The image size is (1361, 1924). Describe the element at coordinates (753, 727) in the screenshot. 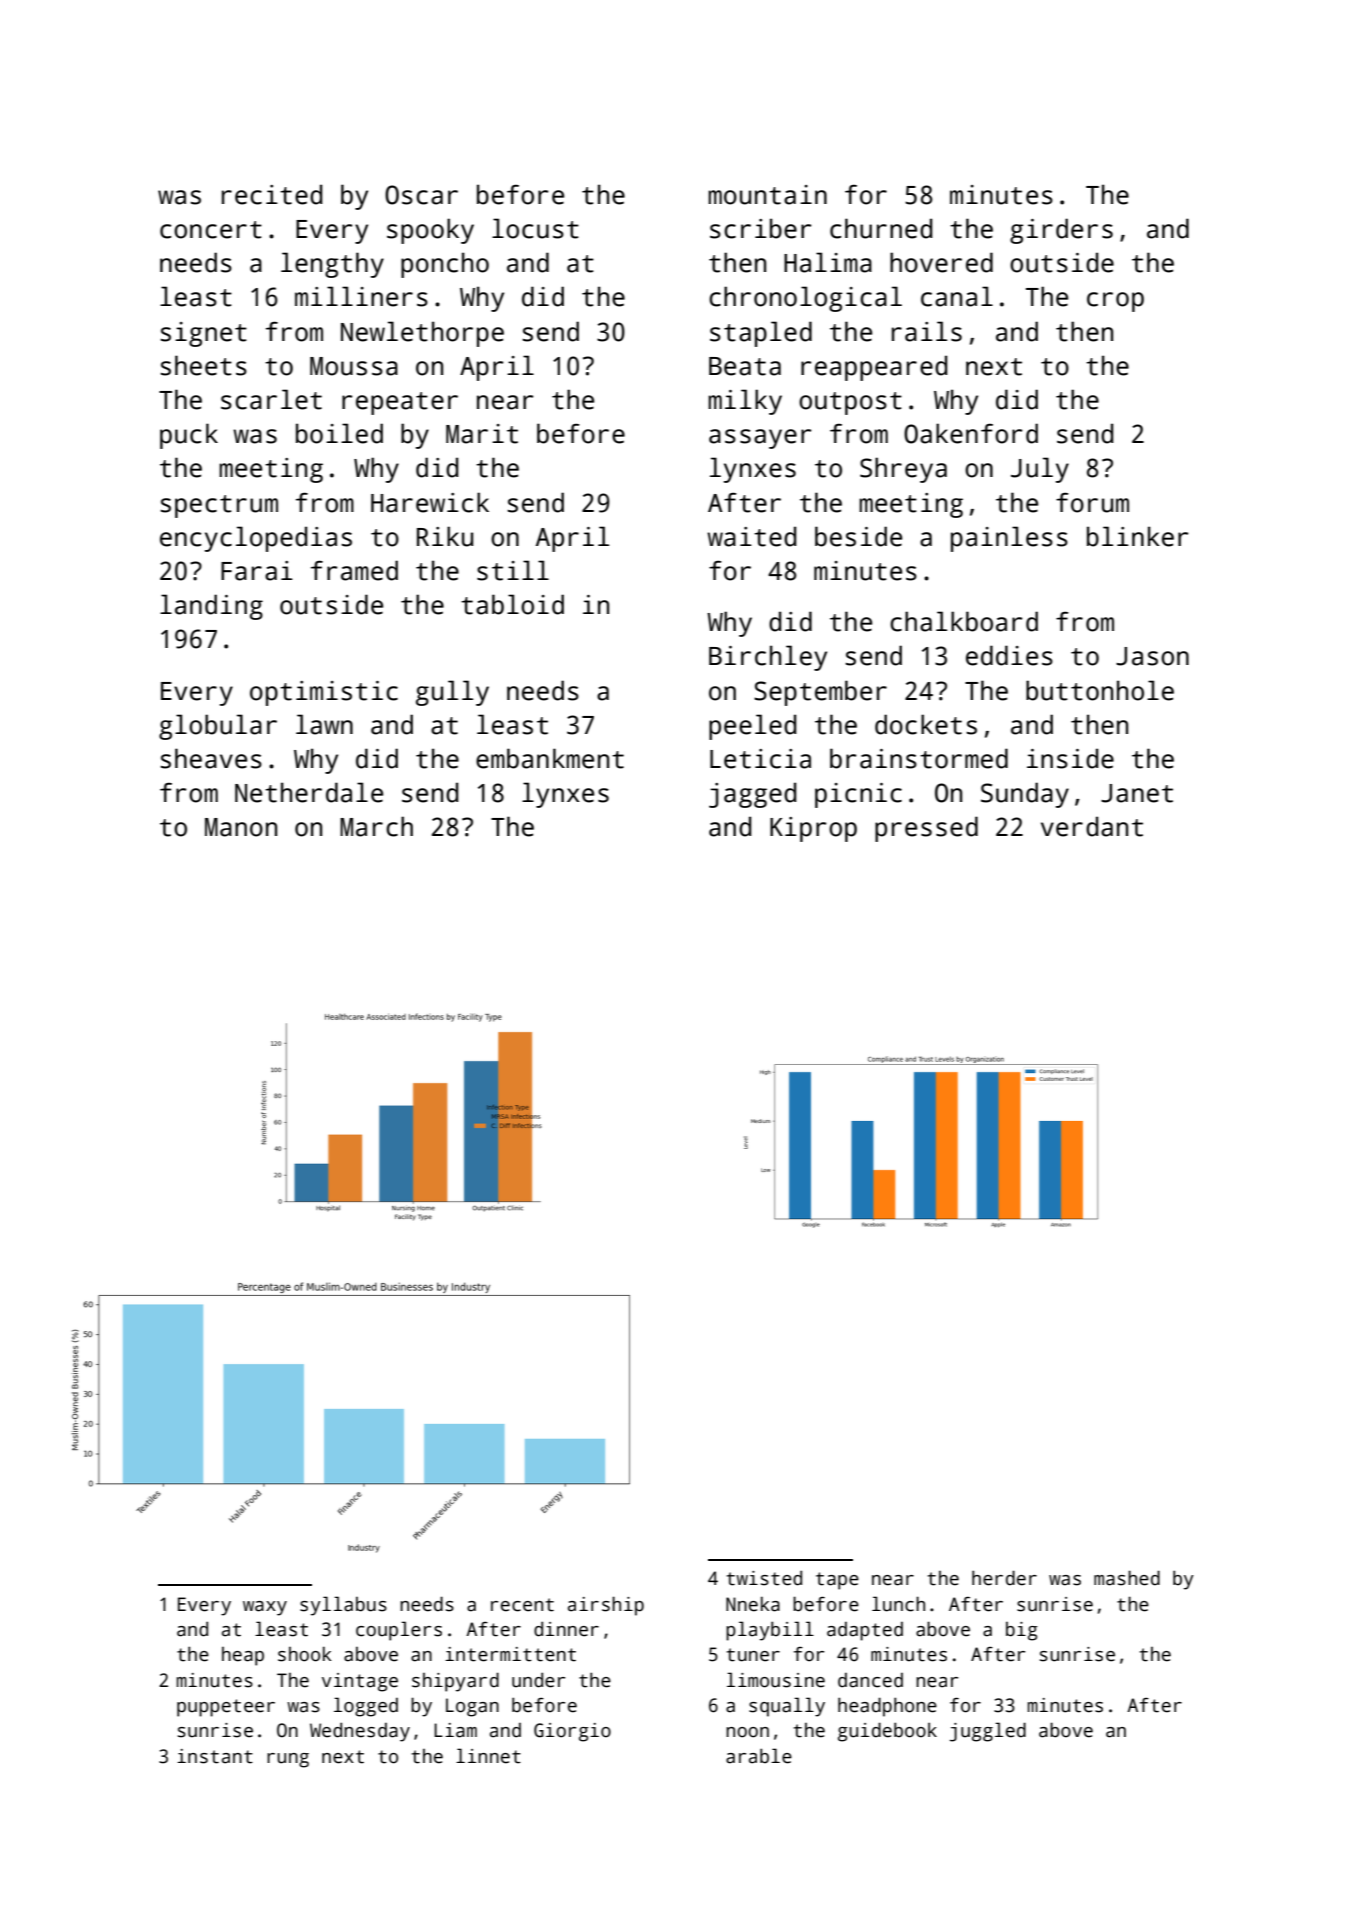

I see `peeled` at that location.
